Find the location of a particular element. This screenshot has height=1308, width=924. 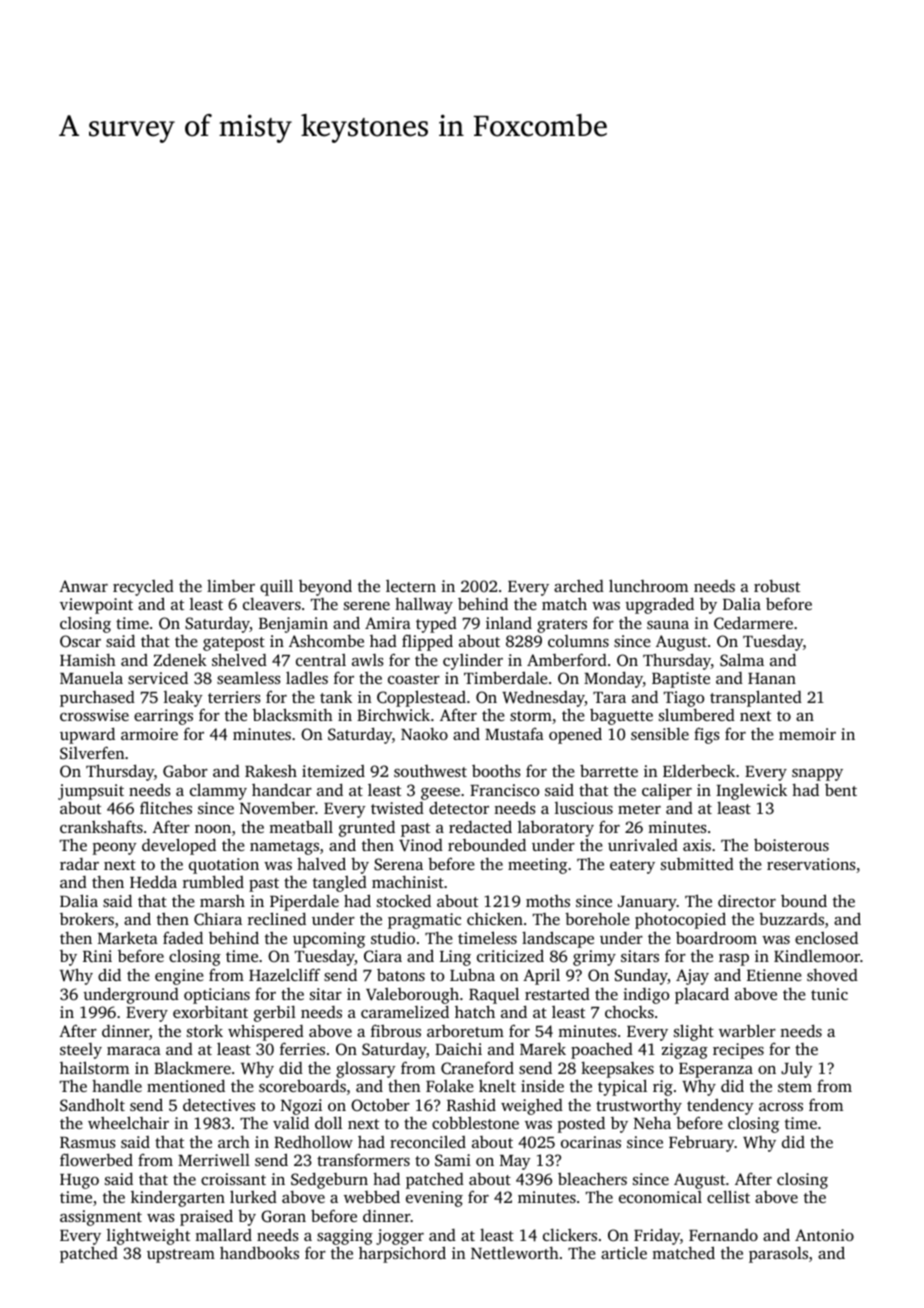

Folake is located at coordinates (450, 1085).
